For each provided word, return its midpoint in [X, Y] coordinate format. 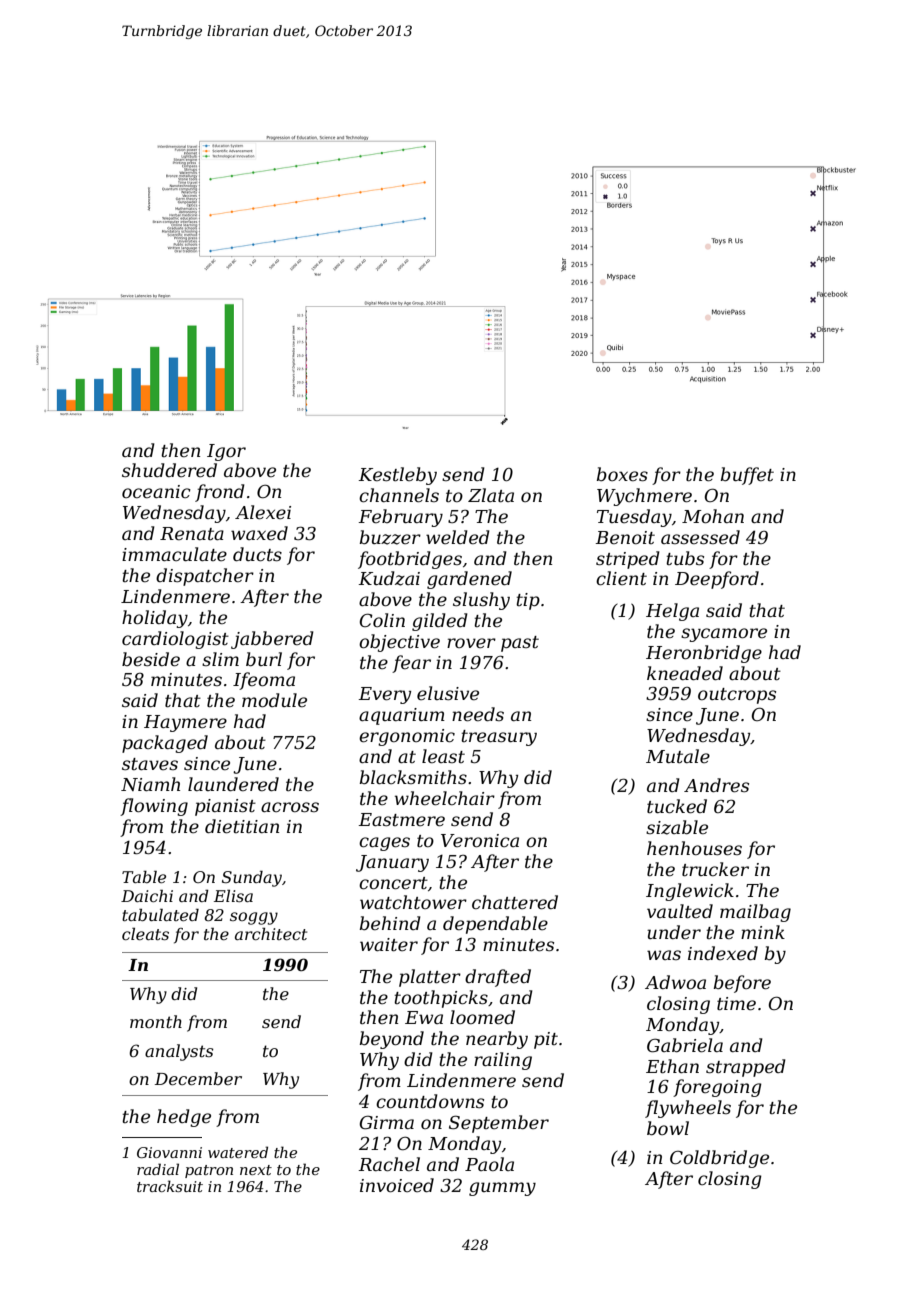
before [742, 984]
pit [546, 1040]
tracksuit [170, 1186]
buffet [747, 476]
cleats [145, 933]
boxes [622, 474]
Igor [226, 452]
